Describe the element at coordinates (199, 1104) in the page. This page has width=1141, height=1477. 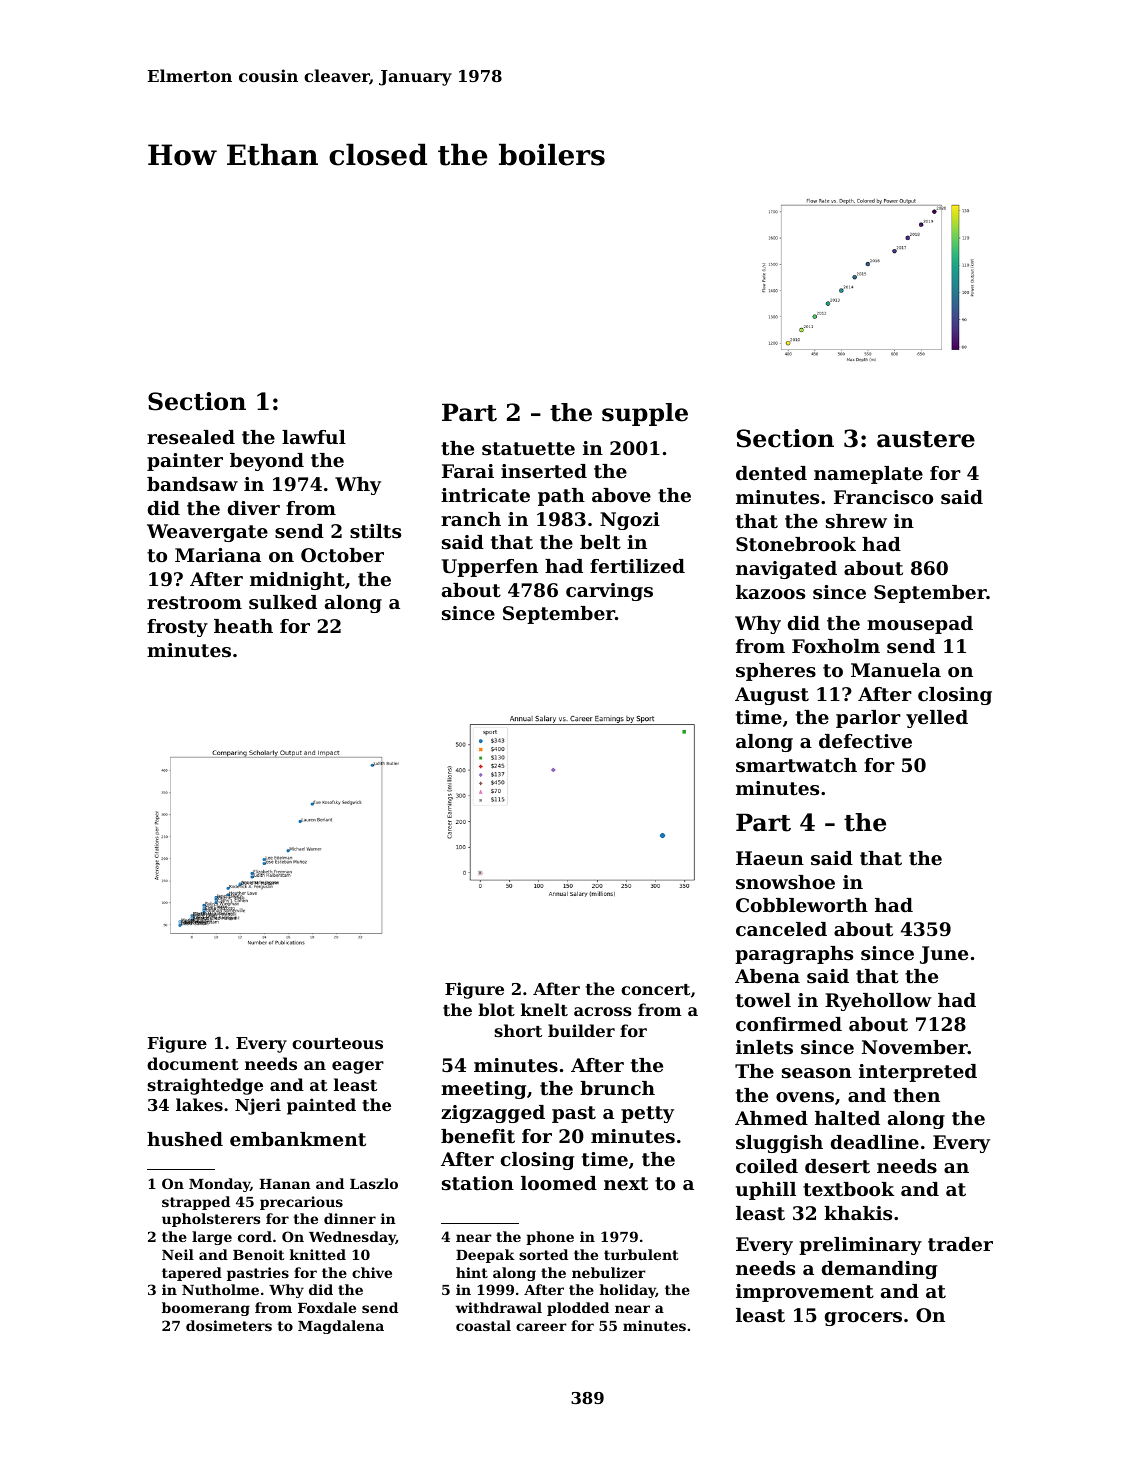
I see `lakes` at that location.
